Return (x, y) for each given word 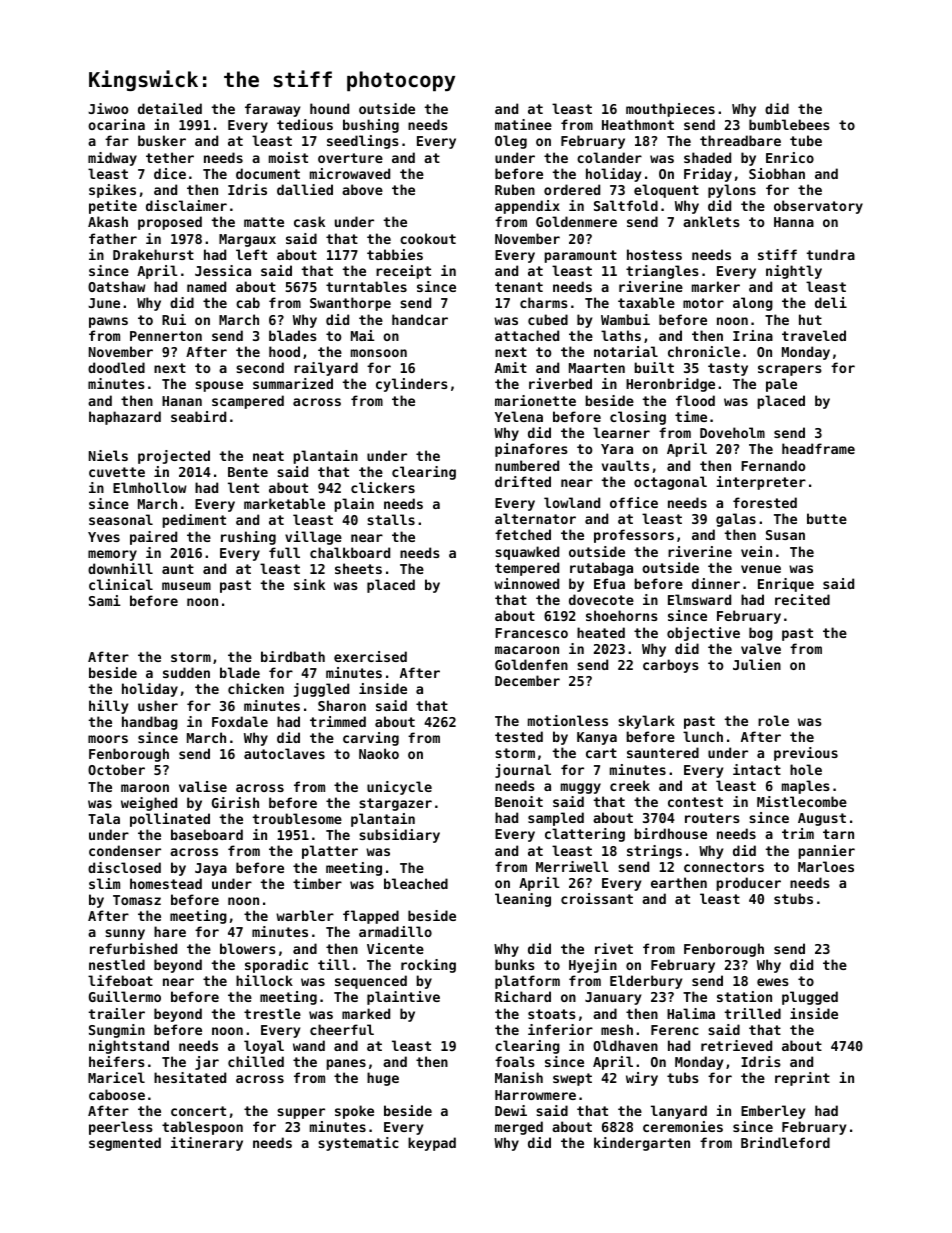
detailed (170, 108)
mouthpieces (670, 110)
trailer (116, 1013)
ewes (773, 982)
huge (383, 1079)
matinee (523, 124)
